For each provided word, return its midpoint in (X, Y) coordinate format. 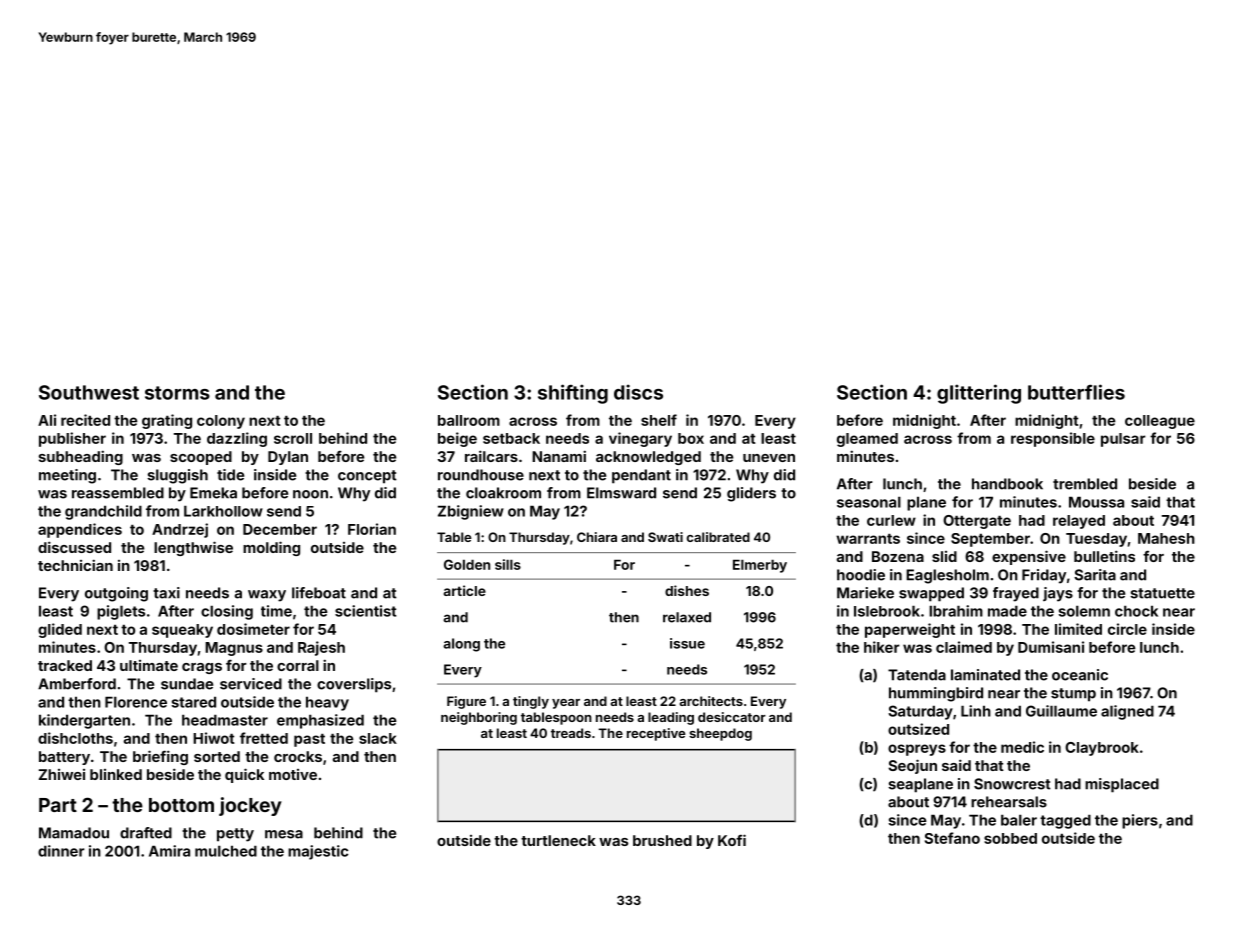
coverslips (354, 685)
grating (167, 421)
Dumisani (1051, 647)
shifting (573, 394)
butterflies (1076, 392)
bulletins (1104, 556)
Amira (169, 851)
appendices (80, 530)
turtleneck (558, 840)
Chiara (597, 537)
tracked (65, 665)
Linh (976, 711)
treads (571, 733)
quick (244, 775)
